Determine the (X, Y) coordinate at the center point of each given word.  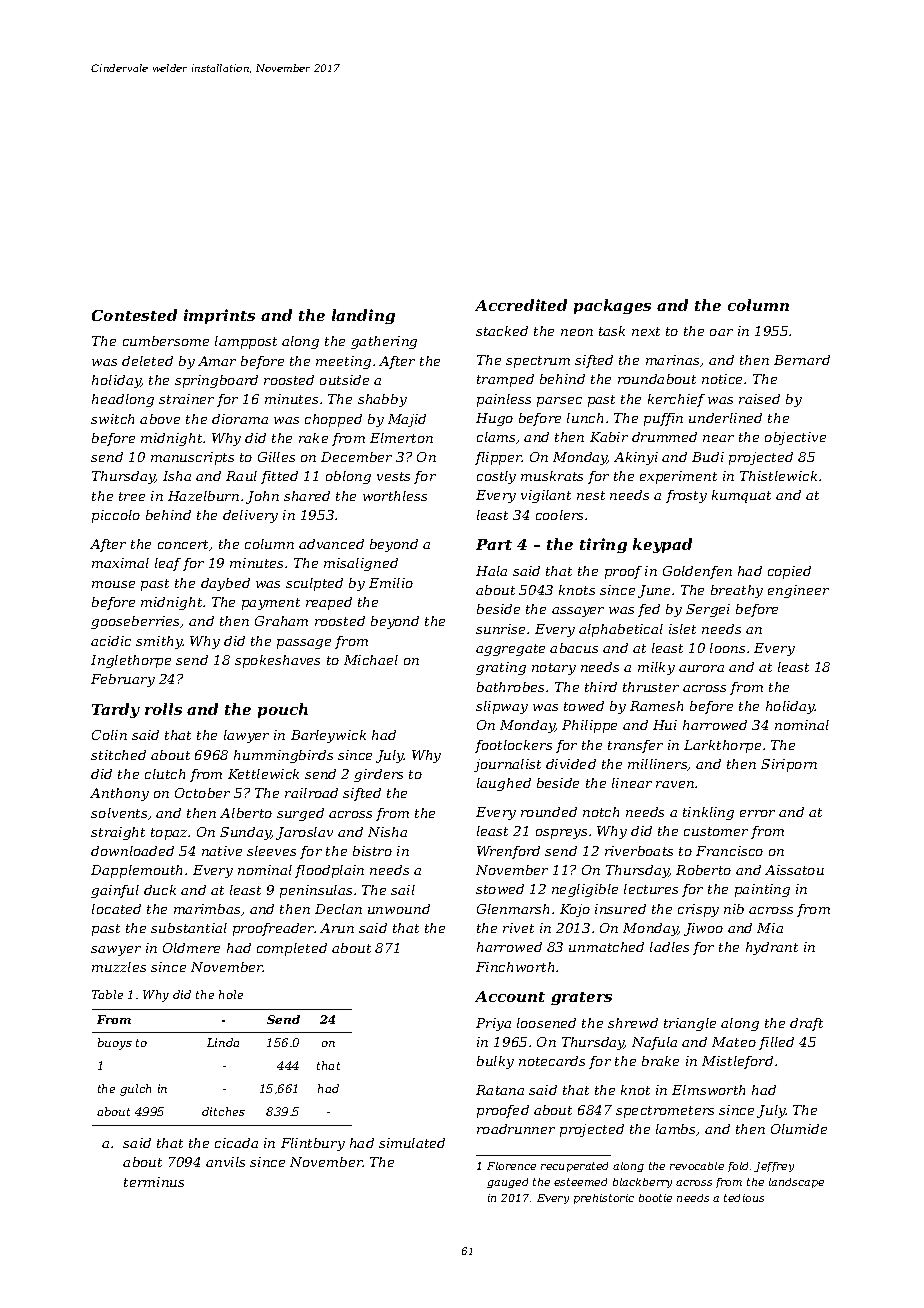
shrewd (633, 1023)
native (222, 851)
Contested (134, 315)
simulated (412, 1143)
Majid (407, 420)
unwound (399, 909)
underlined (725, 418)
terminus (154, 1182)
